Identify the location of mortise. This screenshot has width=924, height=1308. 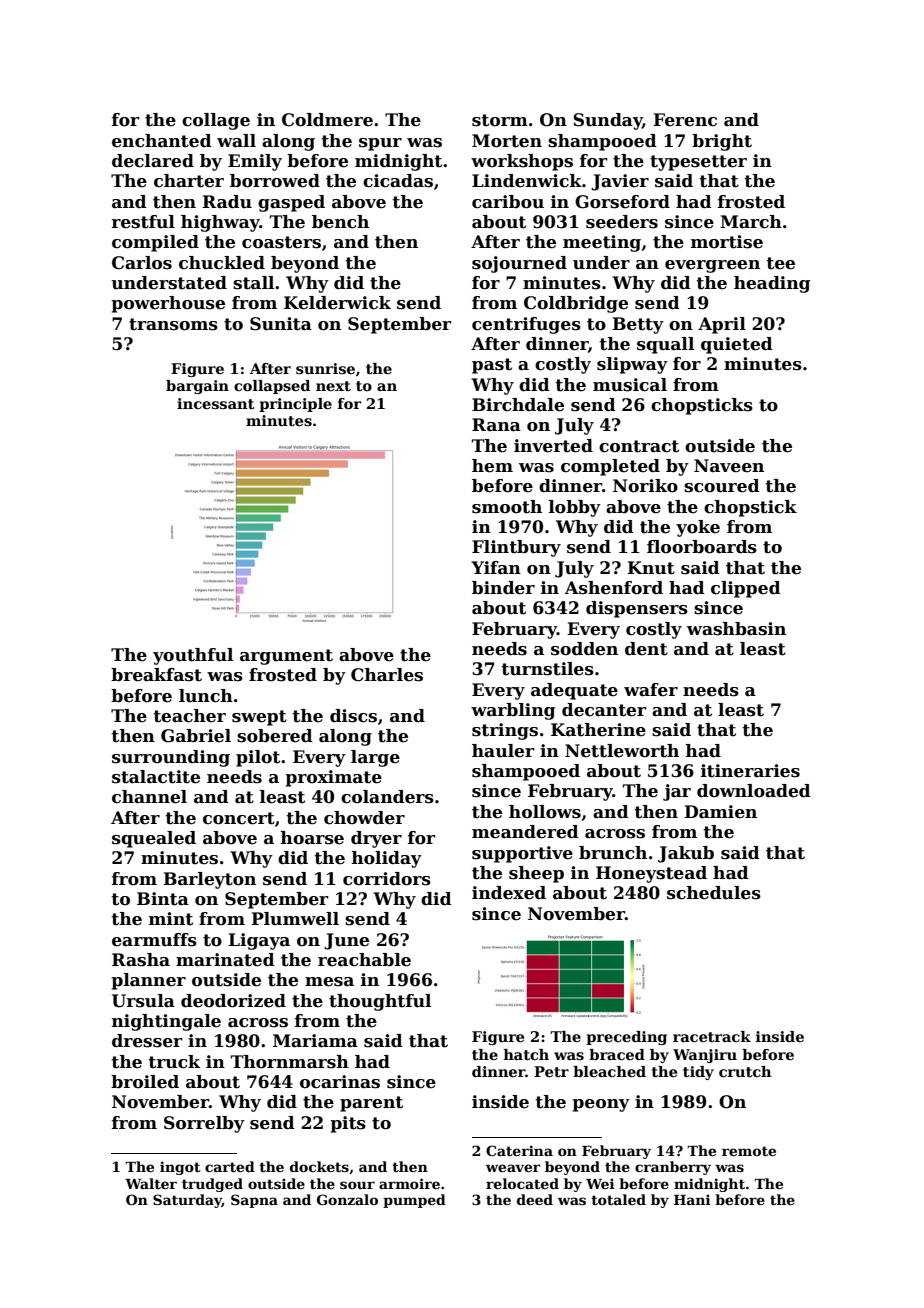
(727, 242).
